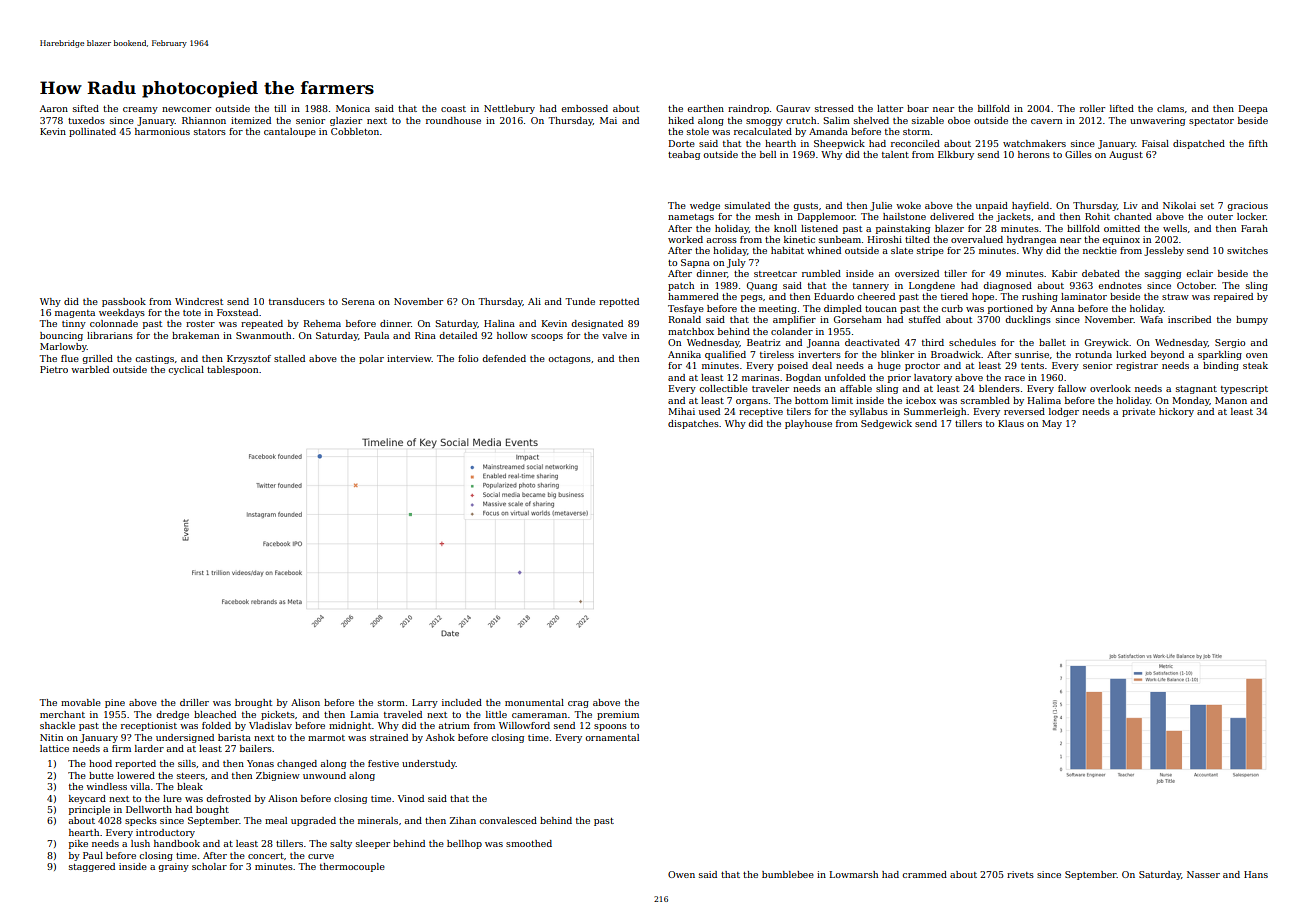 The width and height of the image is (1308, 924). I want to click on convalesced, so click(508, 820).
